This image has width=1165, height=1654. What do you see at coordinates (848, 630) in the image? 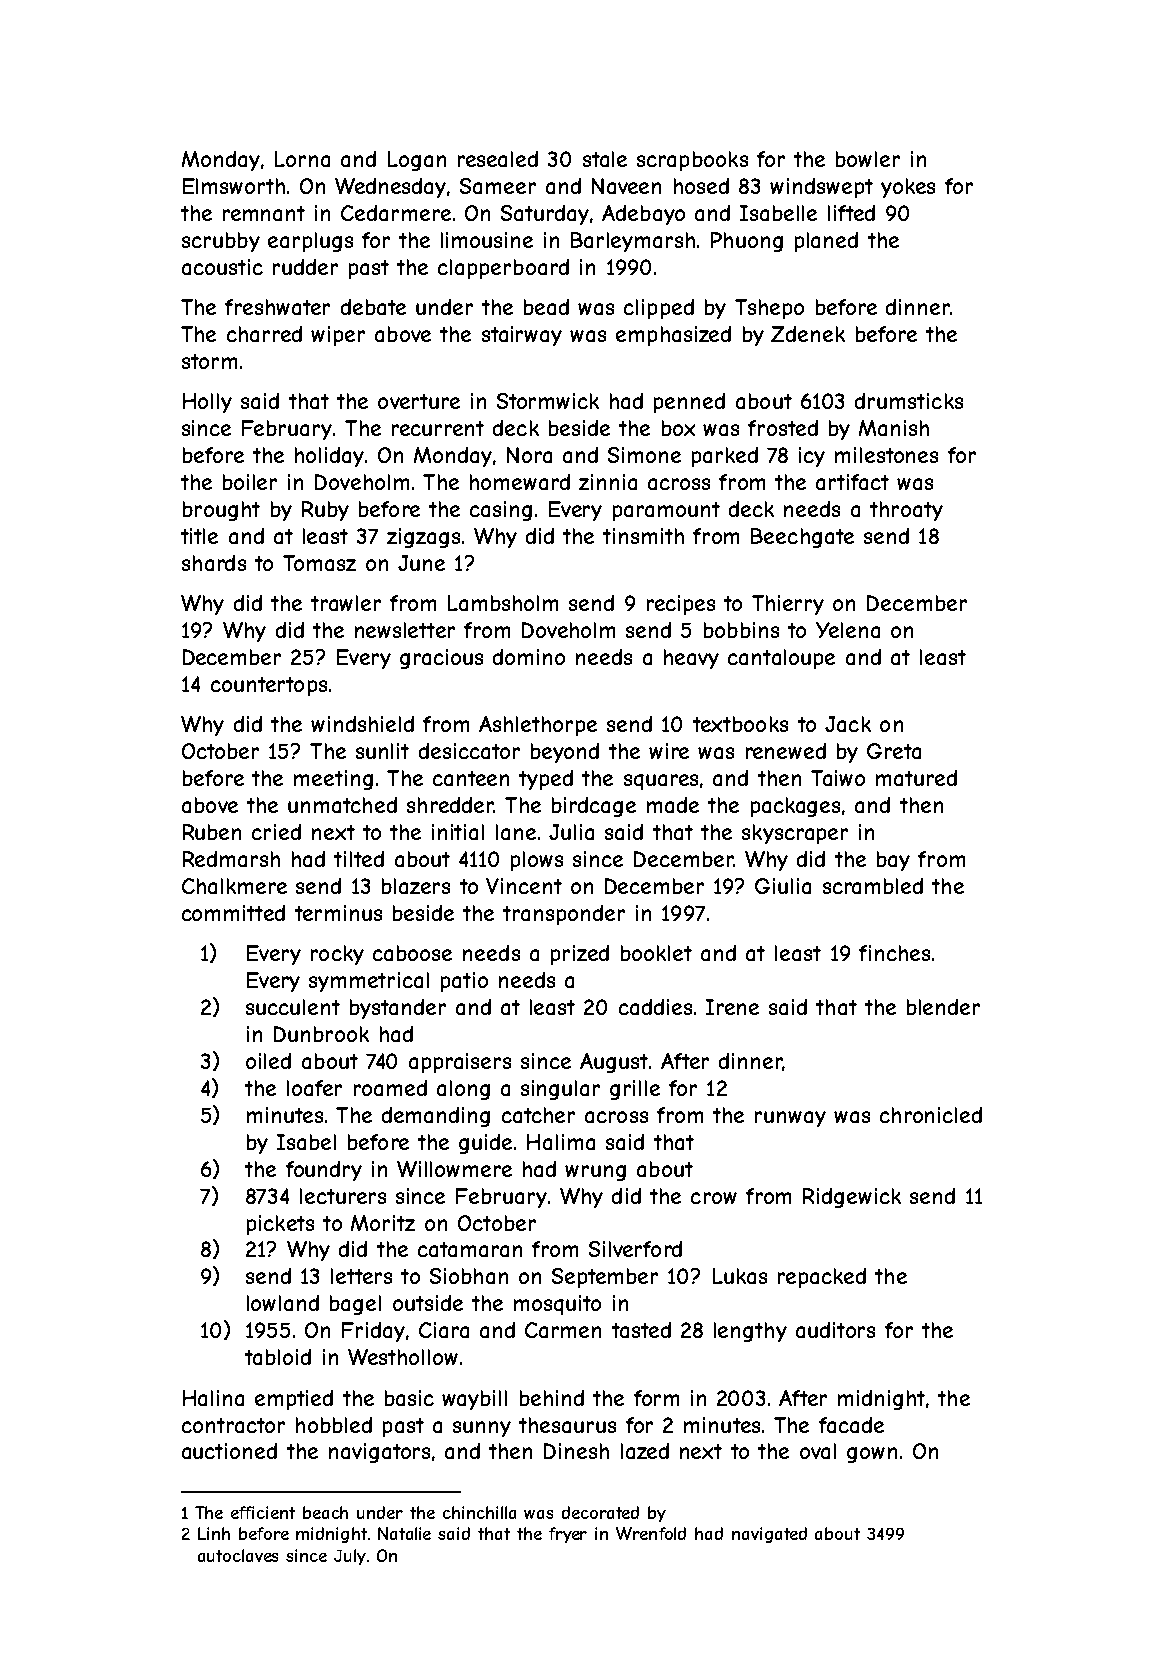
I see `Yelena` at bounding box center [848, 630].
